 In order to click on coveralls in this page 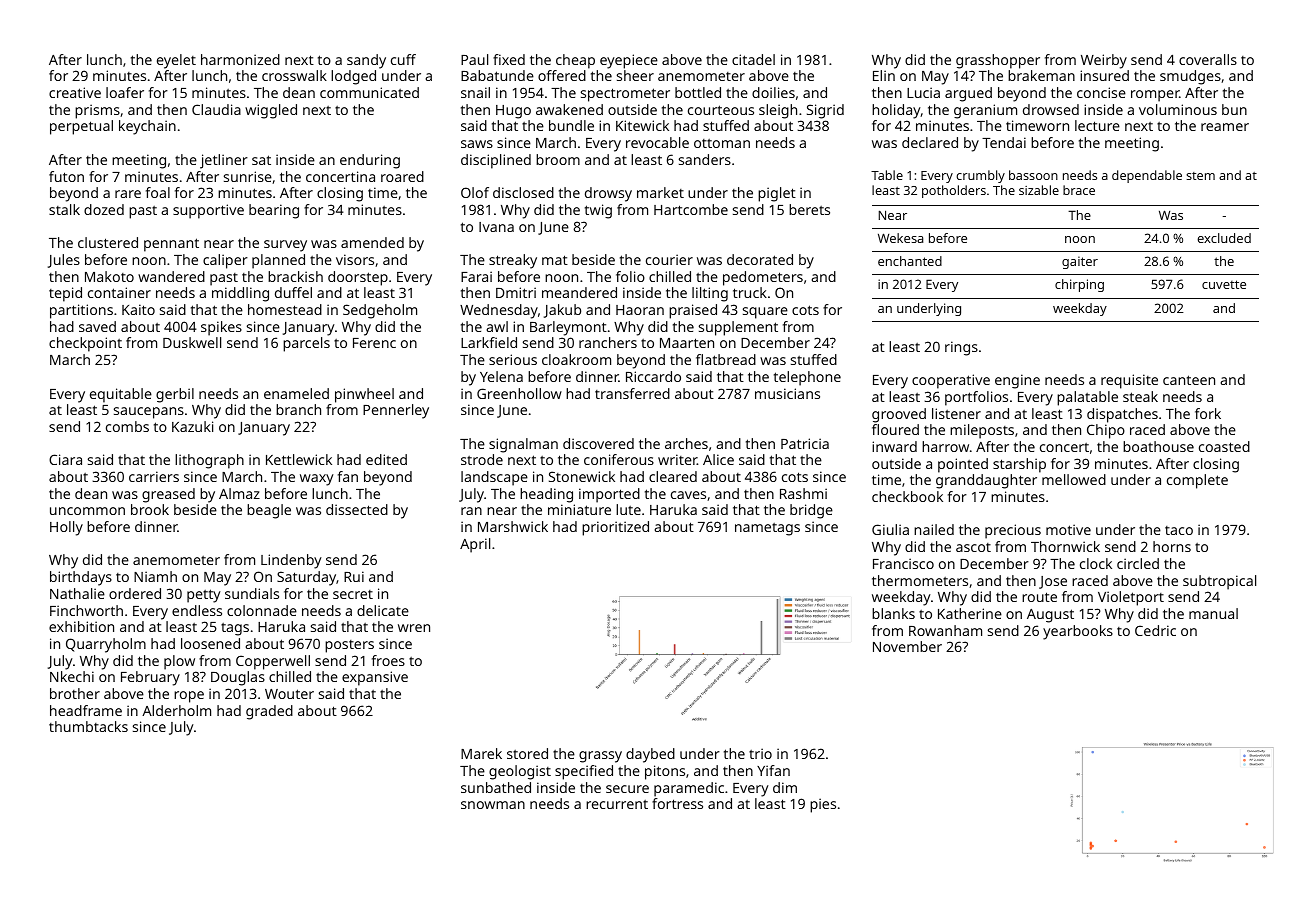, I will do `click(1208, 59)`.
